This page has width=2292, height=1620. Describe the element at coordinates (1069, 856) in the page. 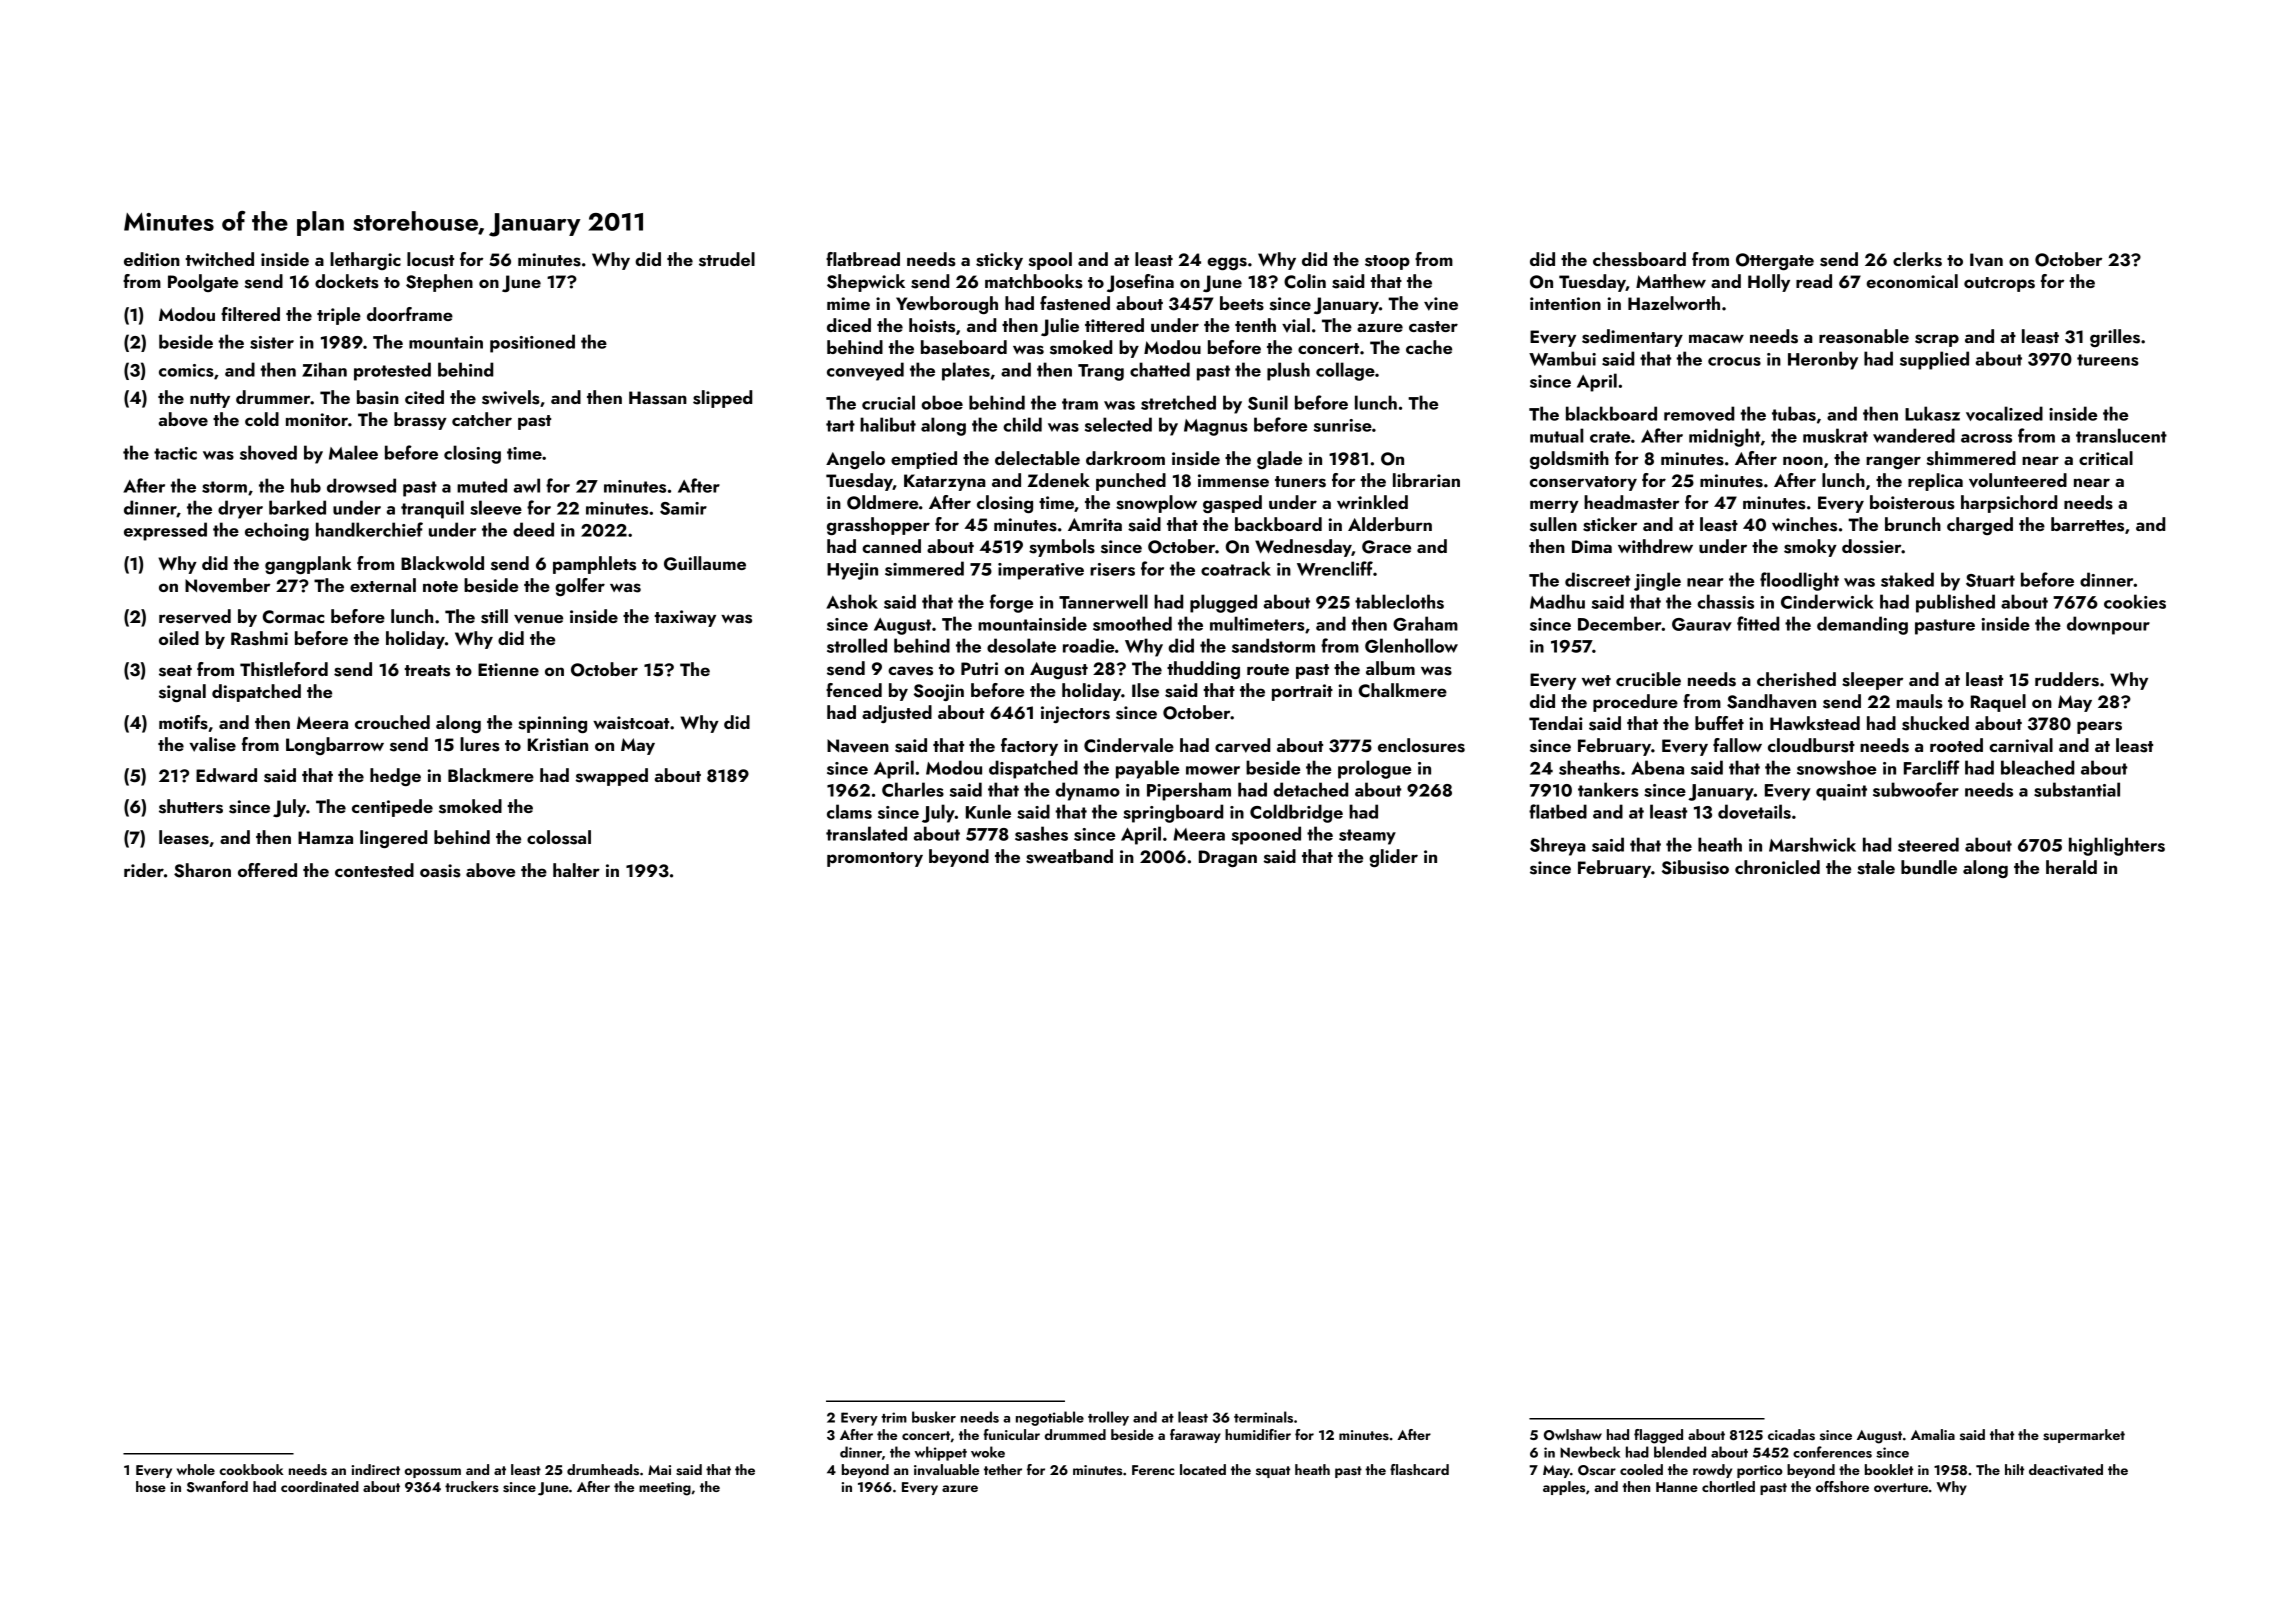

I see `sweatband` at that location.
